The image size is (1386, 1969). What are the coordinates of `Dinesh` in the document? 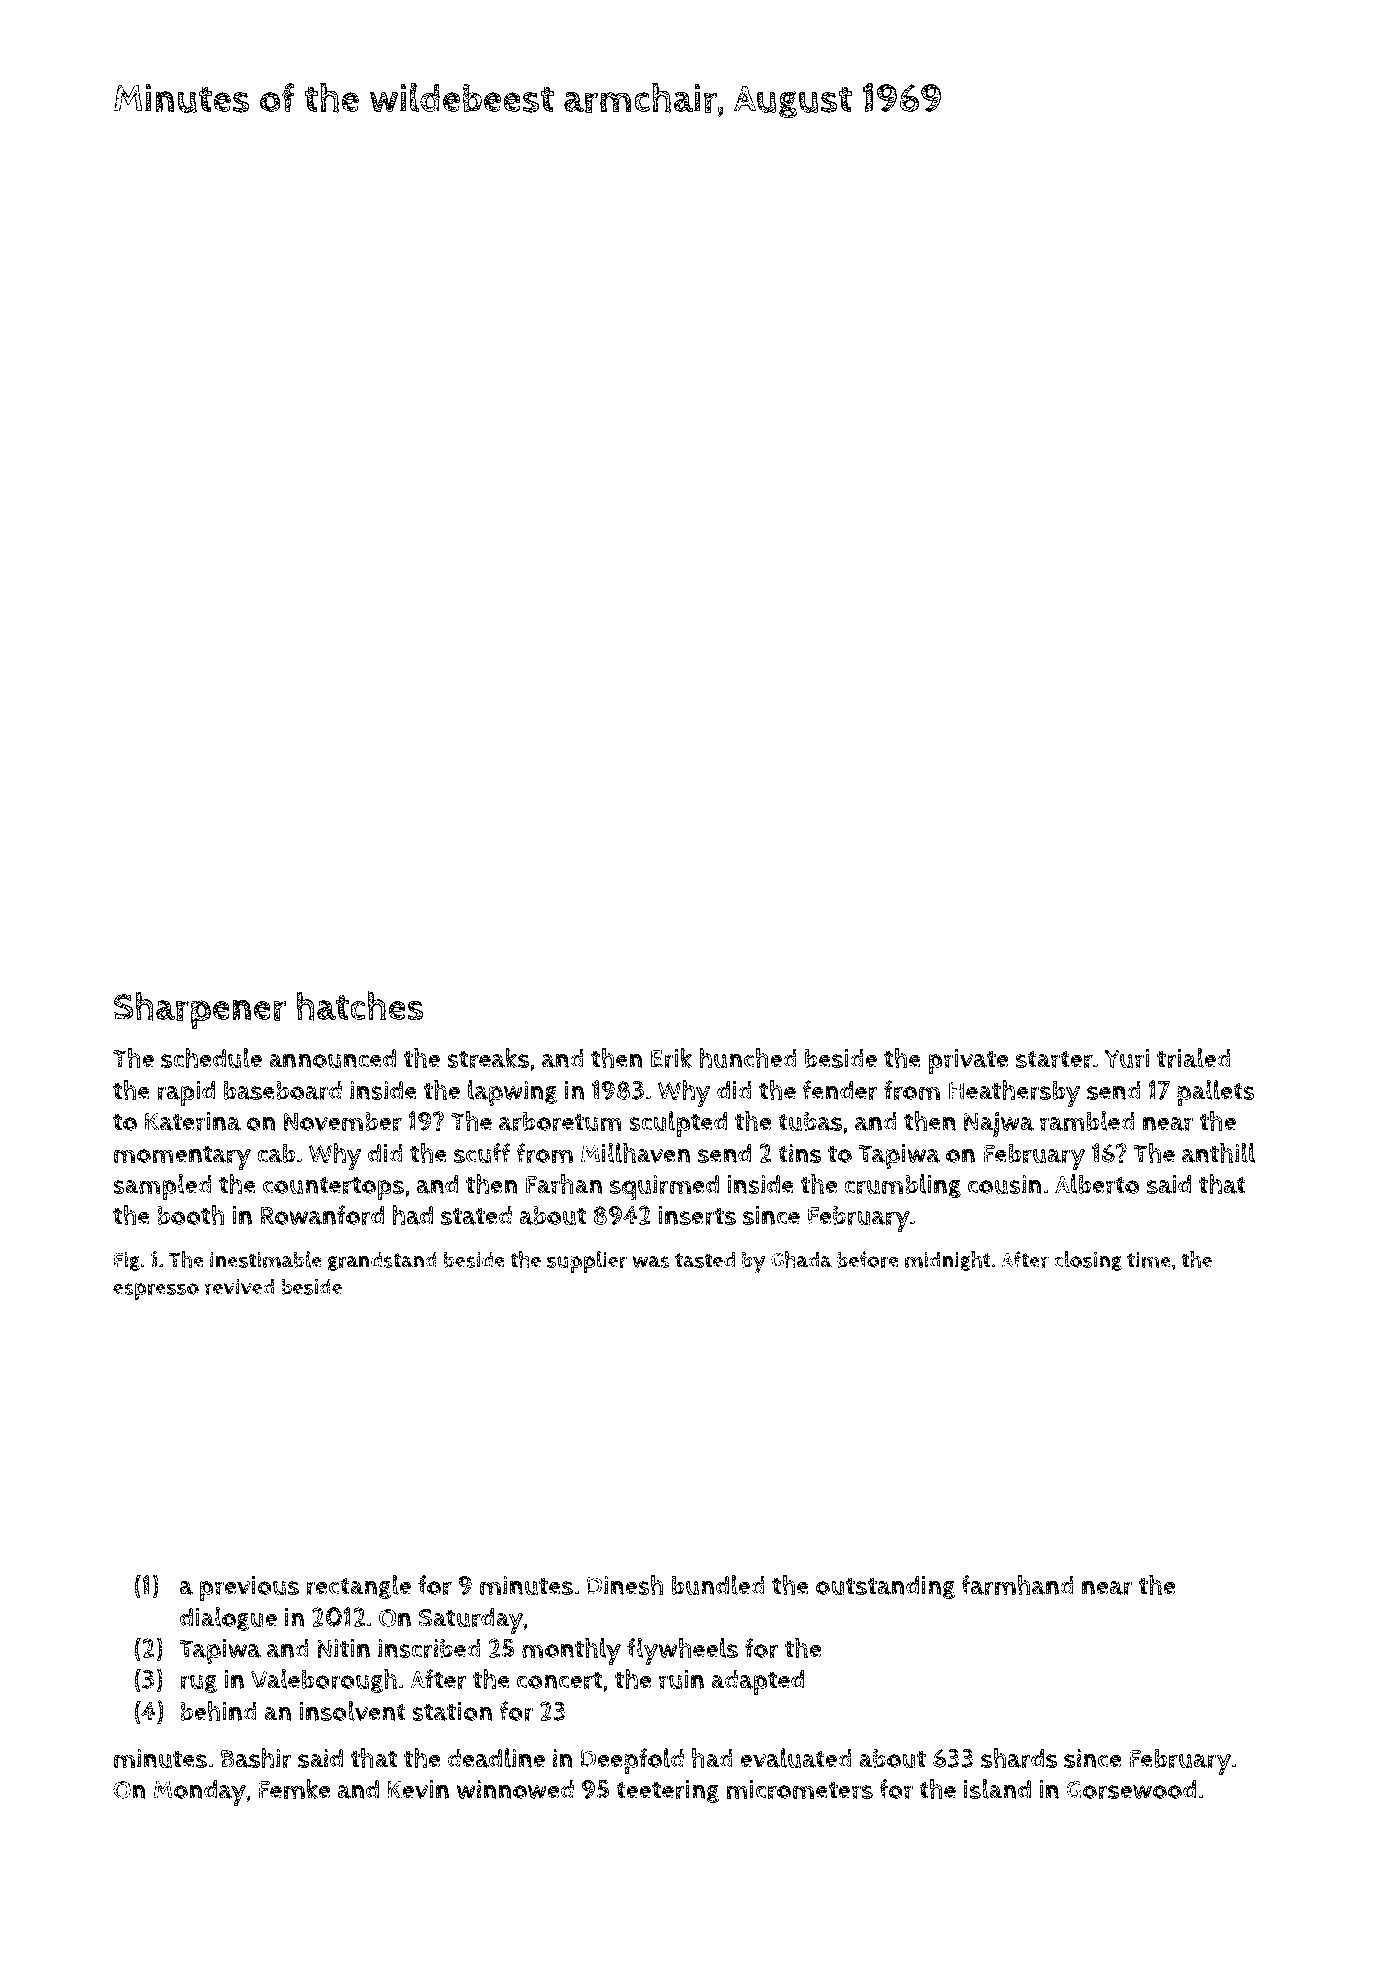 It's located at (625, 1585).
